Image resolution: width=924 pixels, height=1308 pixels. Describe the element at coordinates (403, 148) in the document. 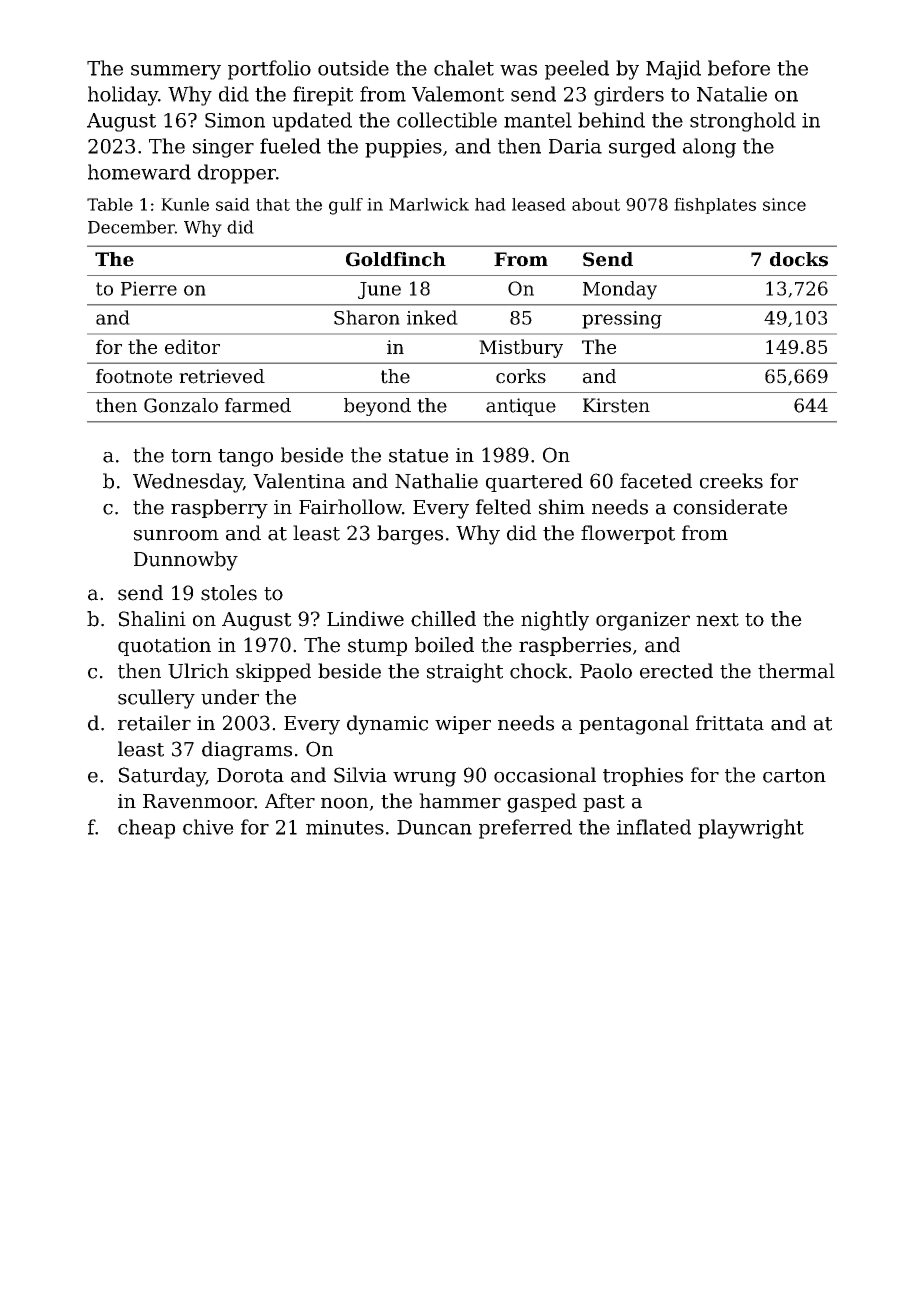

I see `puppies` at that location.
